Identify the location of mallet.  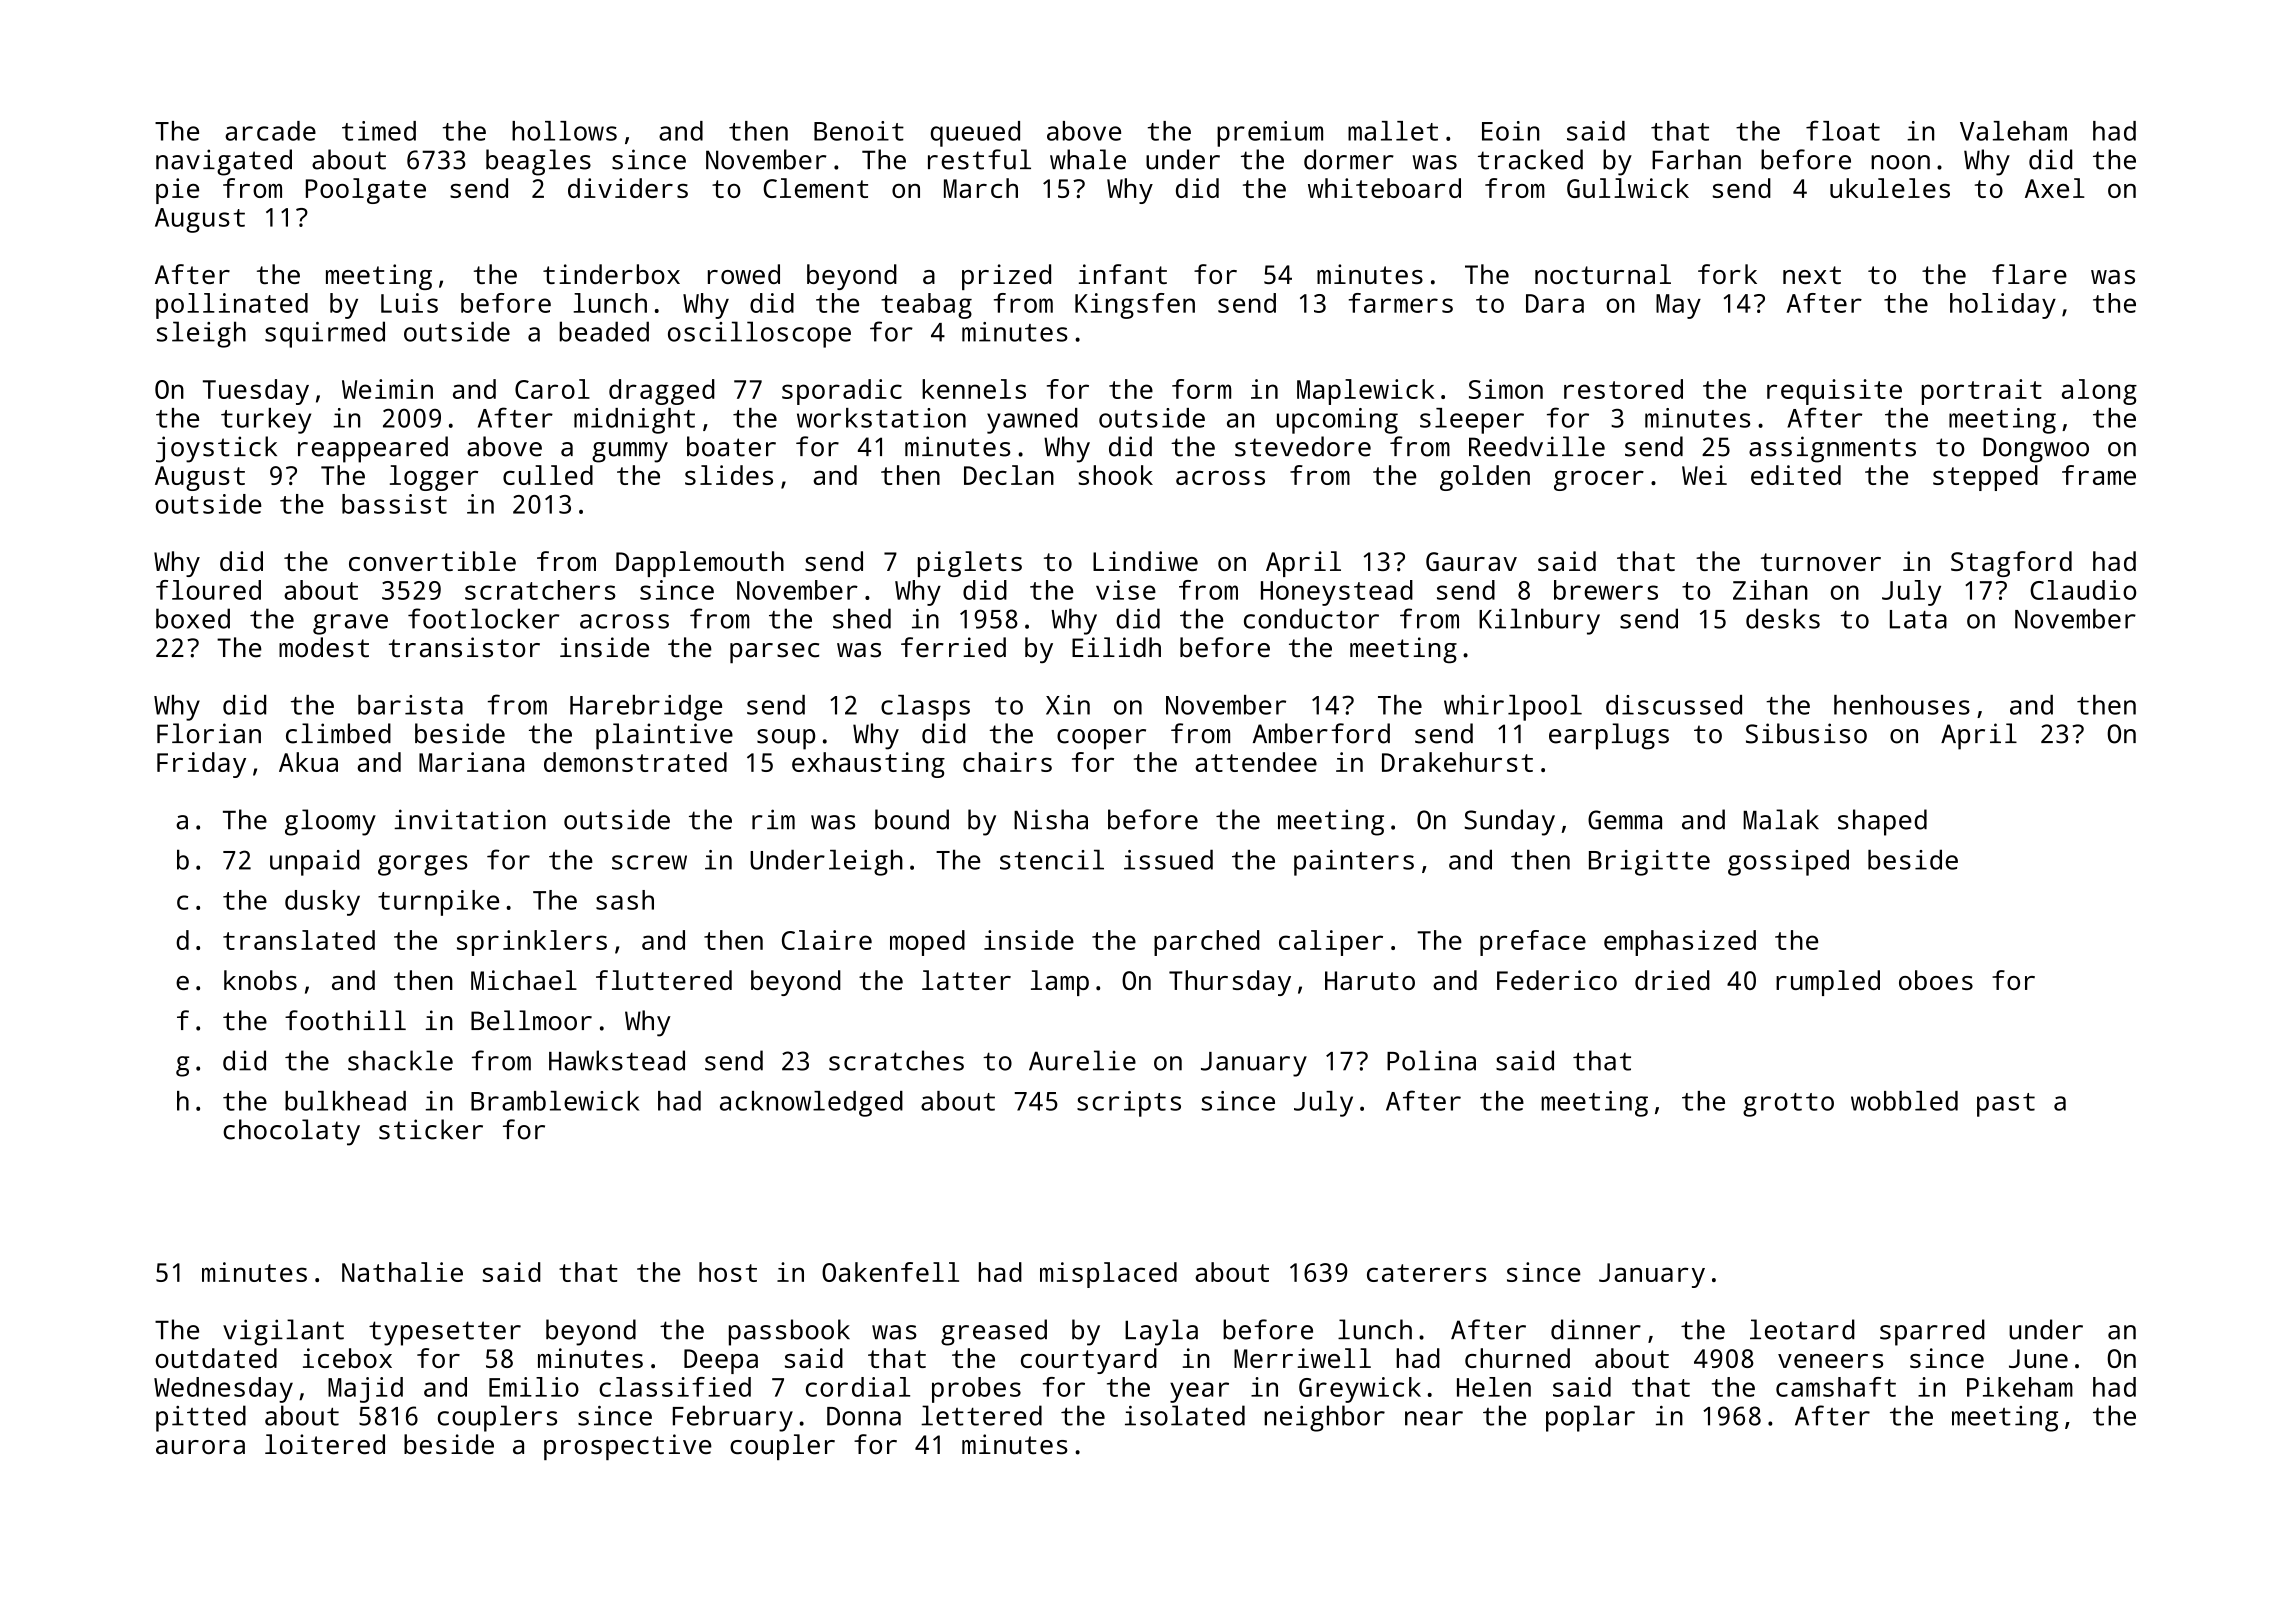
(1393, 131).
